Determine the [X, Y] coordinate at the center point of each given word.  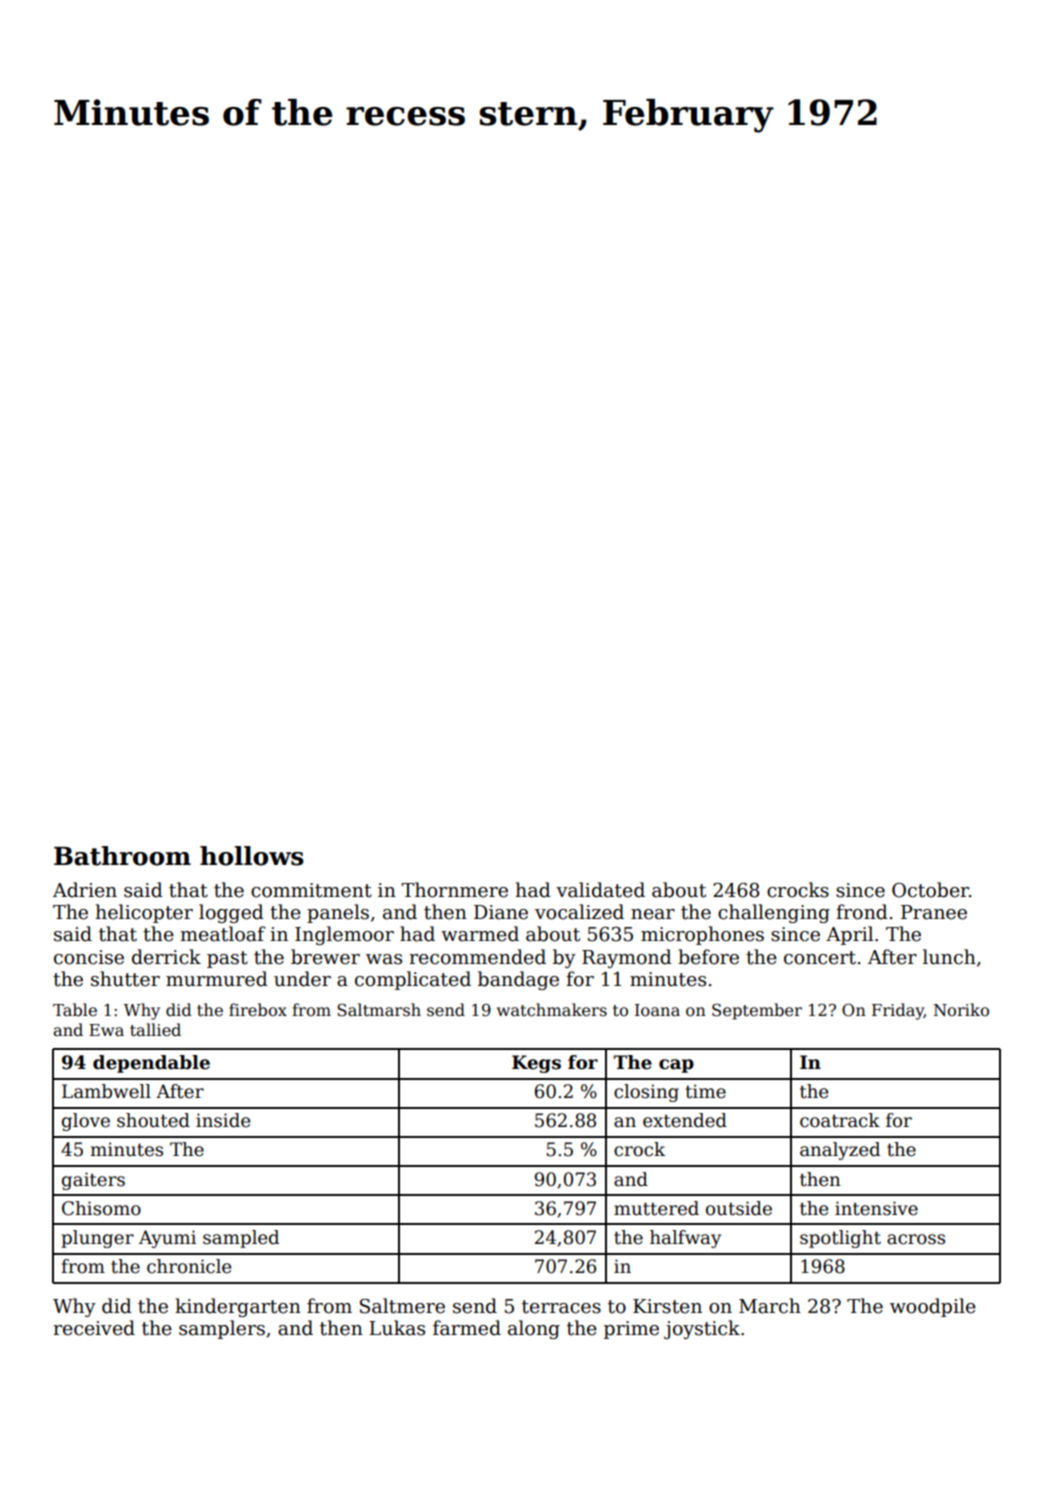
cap [676, 1066]
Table [75, 1010]
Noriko [961, 1009]
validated [600, 890]
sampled [241, 1239]
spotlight [840, 1239]
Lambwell [106, 1091]
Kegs [536, 1064]
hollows [252, 856]
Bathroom [122, 856]
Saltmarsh [379, 1010]
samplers [222, 1329]
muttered [656, 1208]
